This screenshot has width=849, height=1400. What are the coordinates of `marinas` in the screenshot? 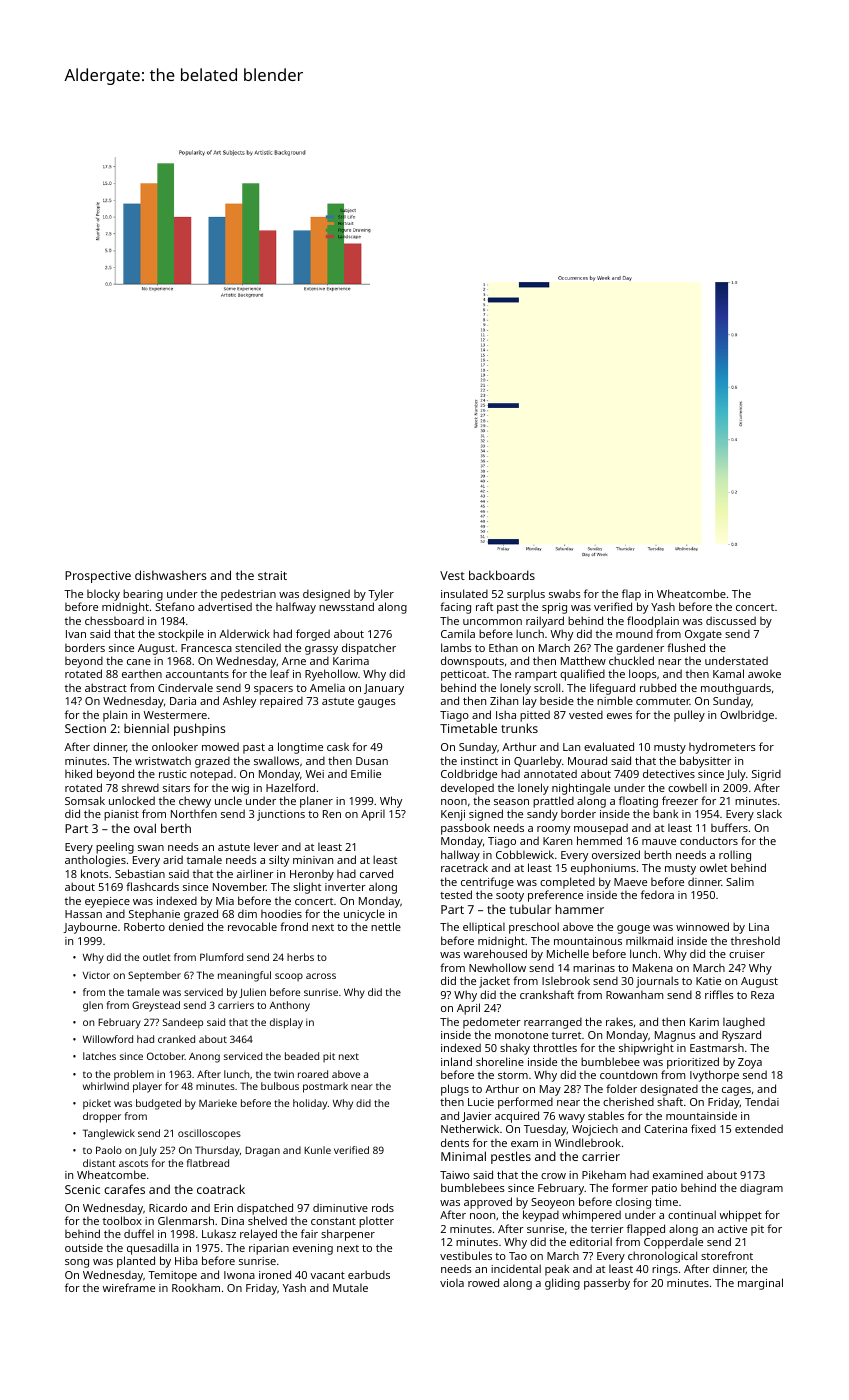 It's located at (594, 968).
